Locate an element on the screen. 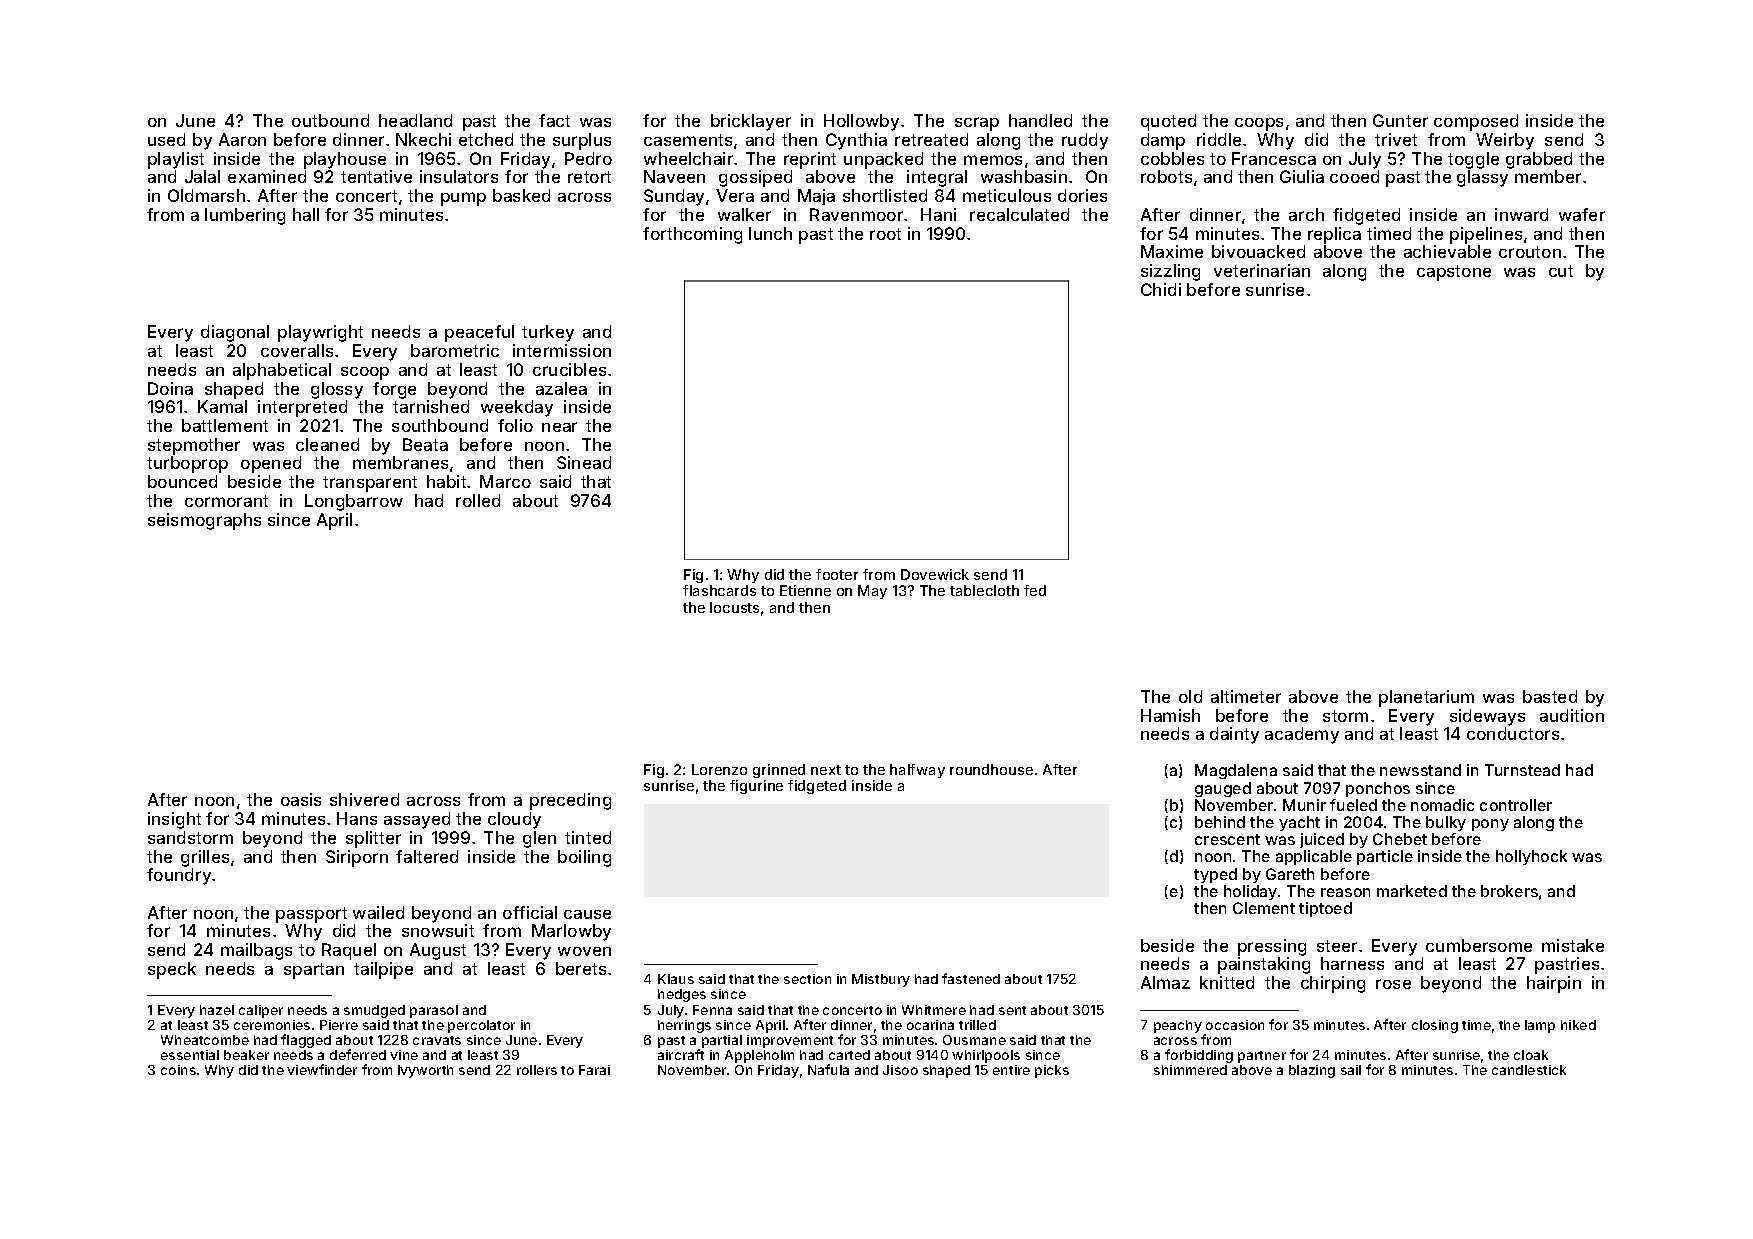  berets is located at coordinates (581, 968).
